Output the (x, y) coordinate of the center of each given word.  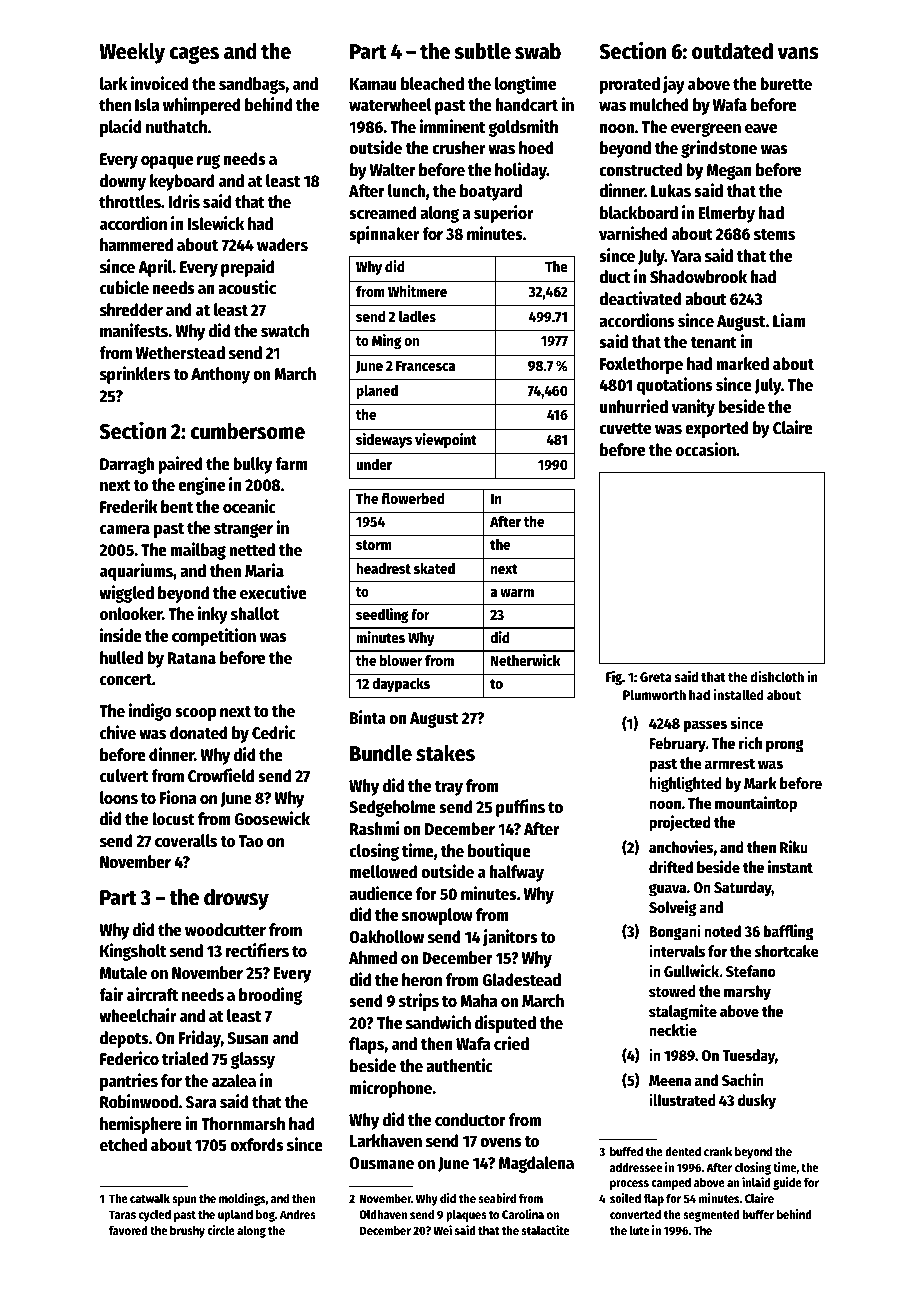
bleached (432, 84)
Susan (248, 1038)
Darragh (127, 465)
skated (434, 568)
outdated (732, 51)
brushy (187, 1232)
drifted (671, 866)
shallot (255, 614)
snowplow (437, 916)
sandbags (252, 85)
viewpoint (446, 440)
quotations (675, 386)
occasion (706, 449)
